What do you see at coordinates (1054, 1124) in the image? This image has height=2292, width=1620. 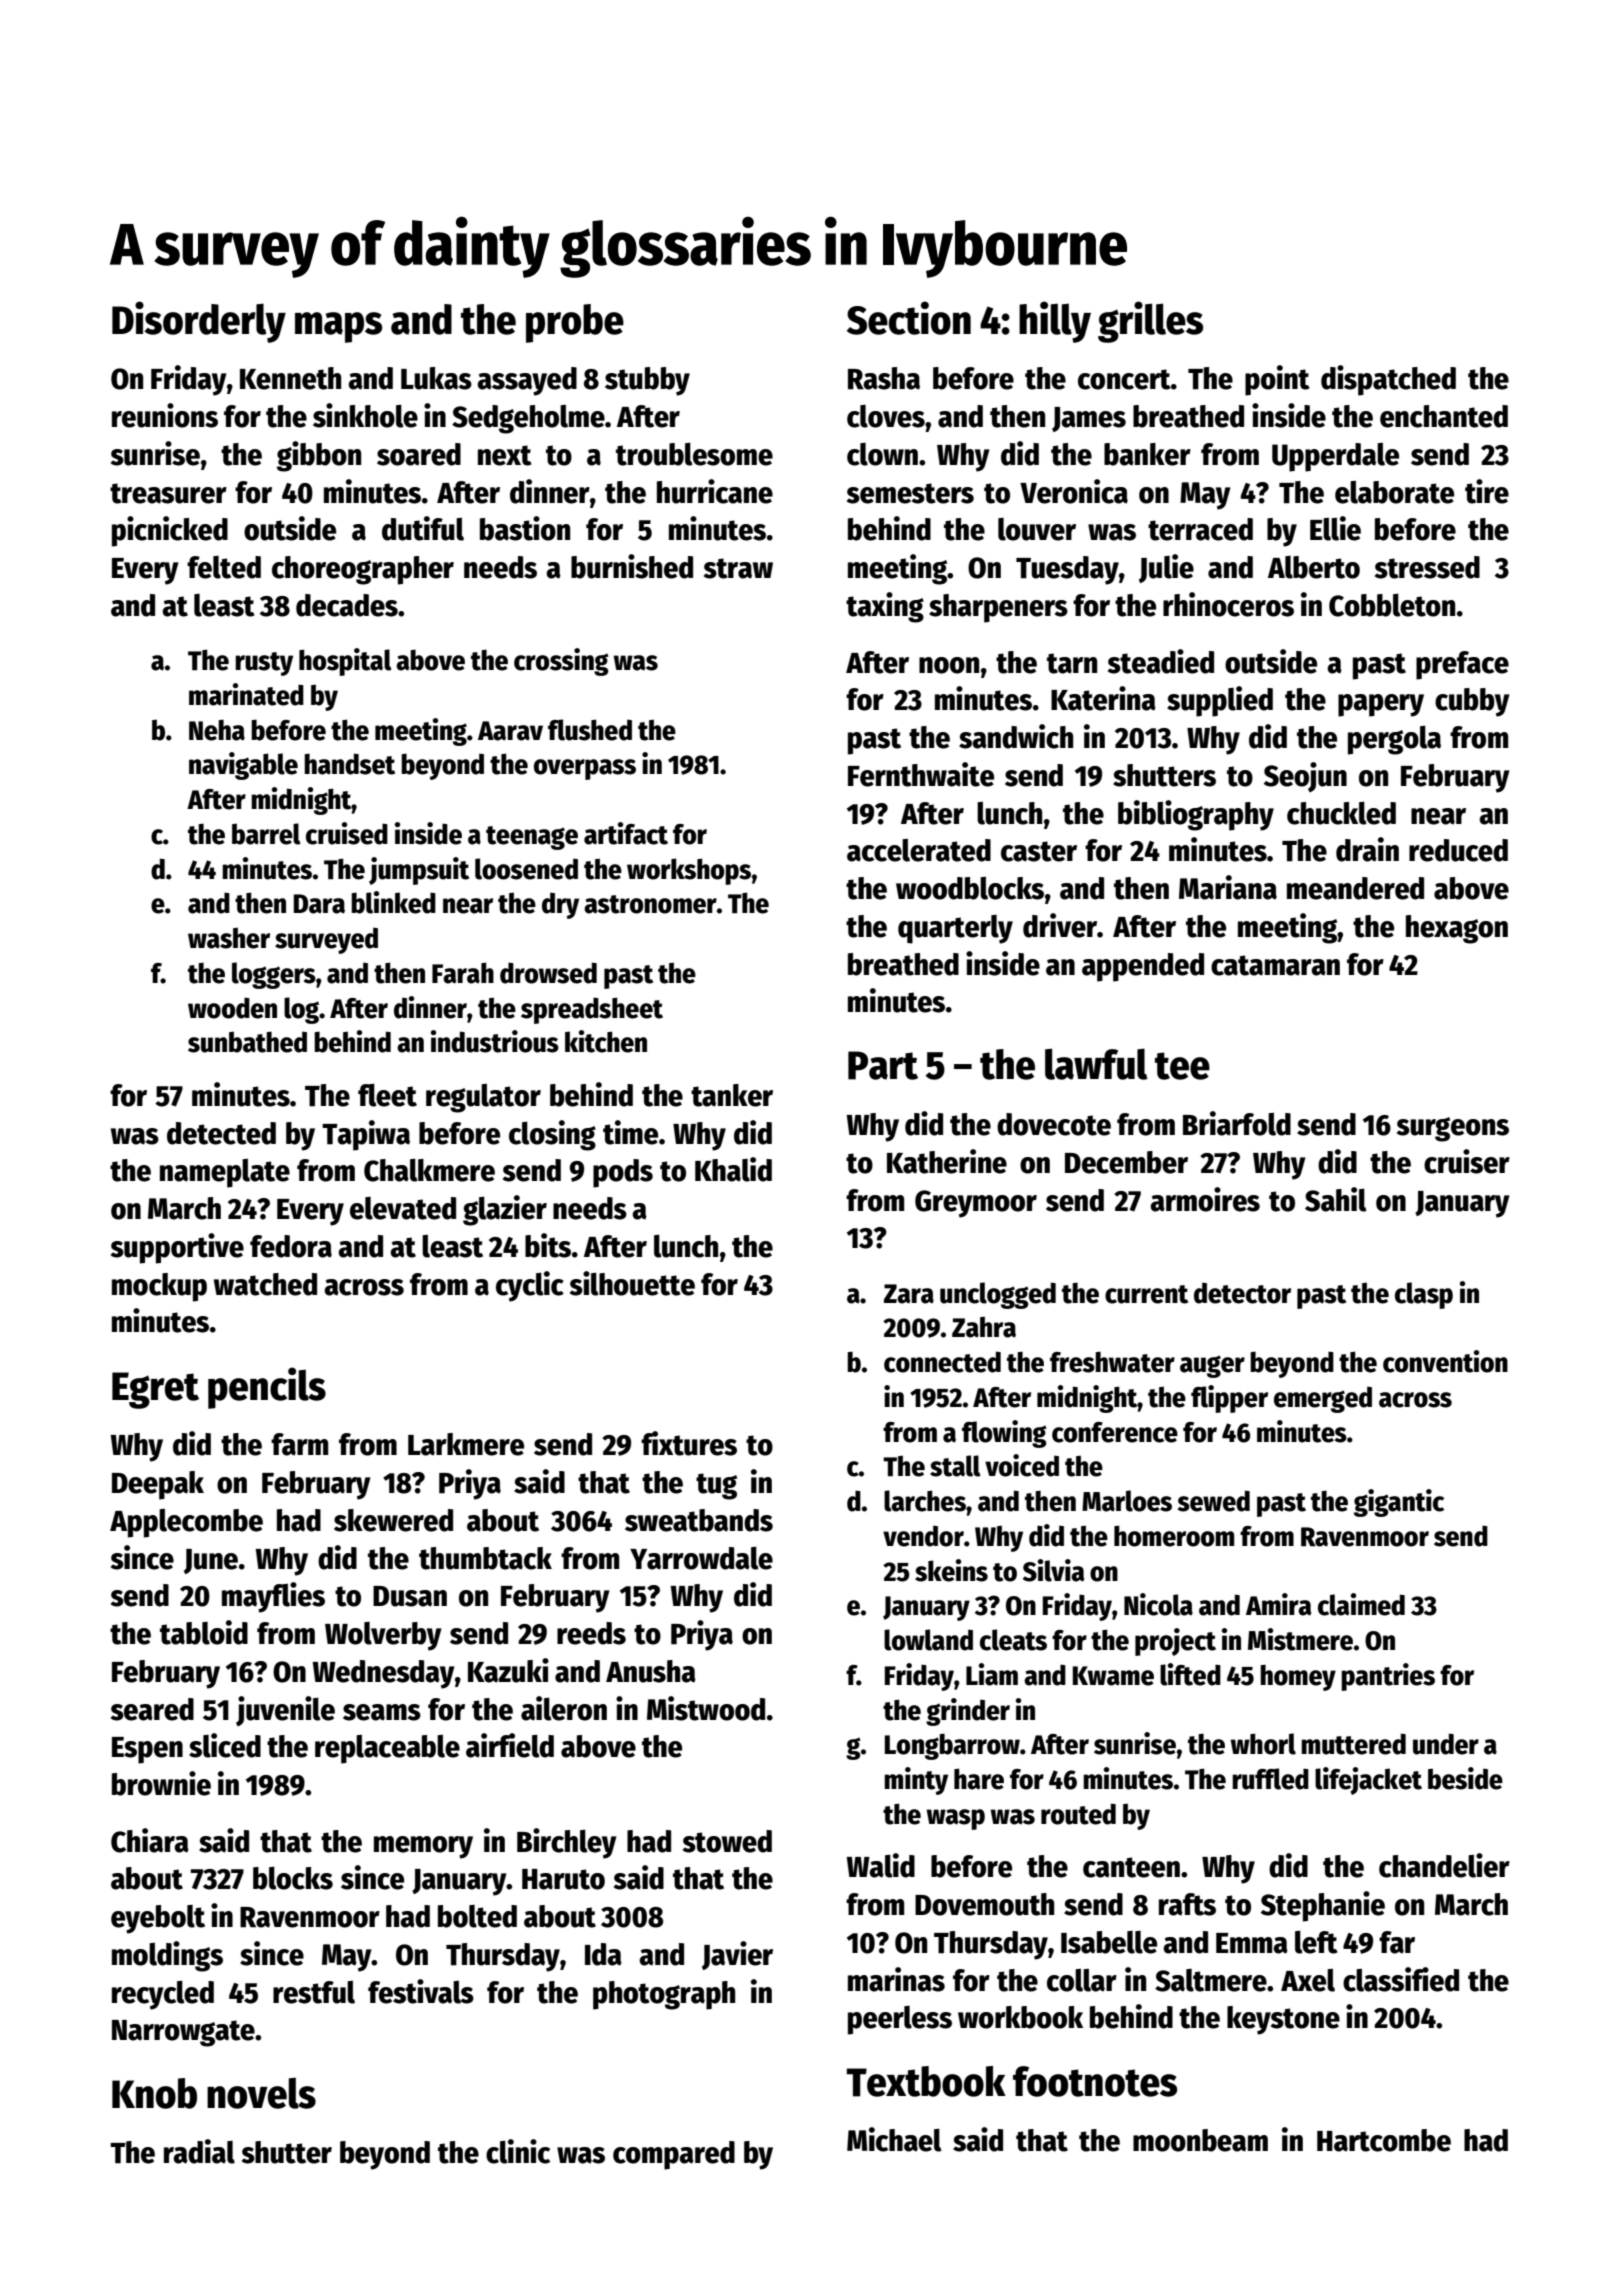 I see `dovecote` at bounding box center [1054, 1124].
